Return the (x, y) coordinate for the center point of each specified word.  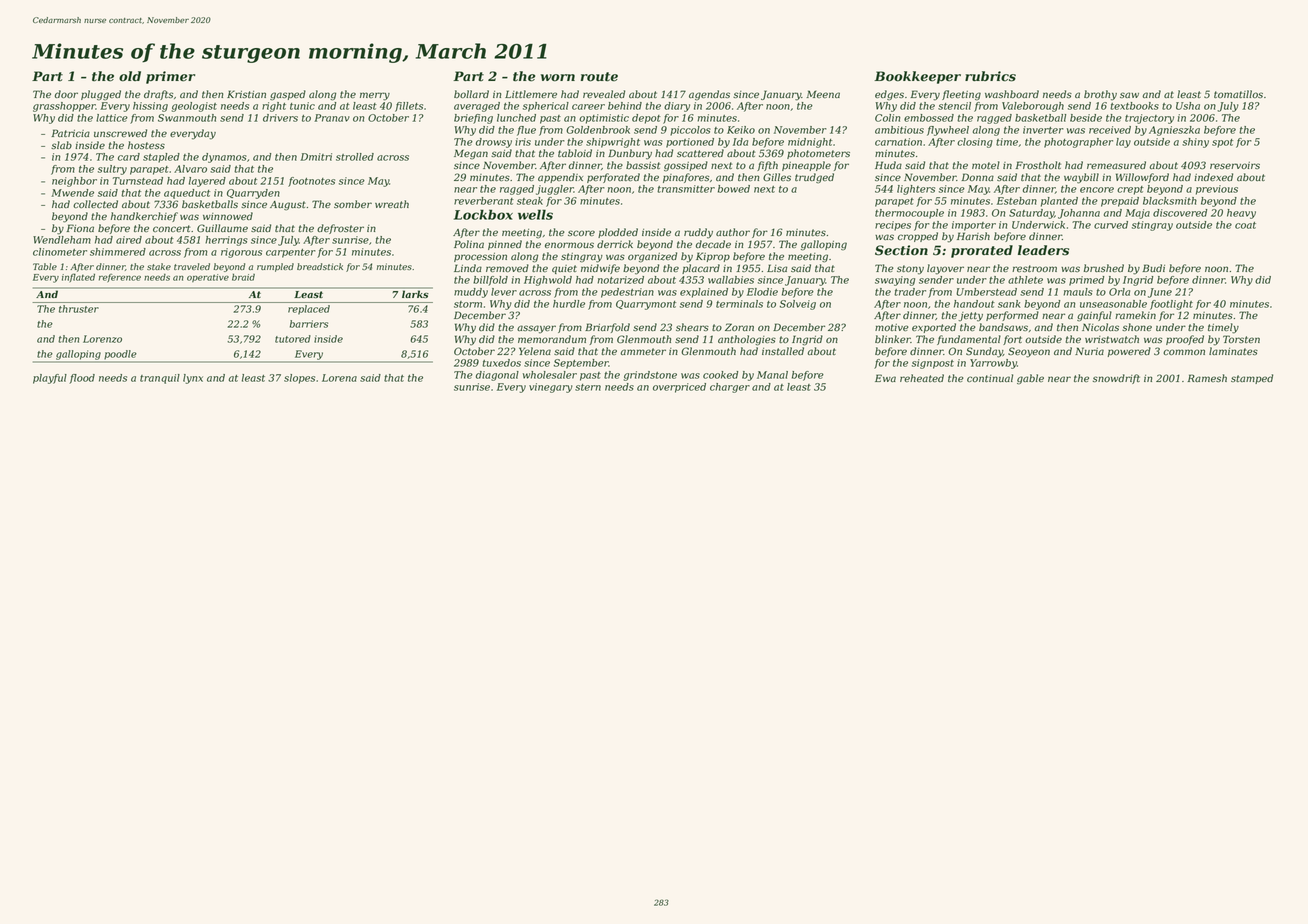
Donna (977, 177)
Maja (1137, 214)
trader (910, 292)
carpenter (291, 253)
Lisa (777, 268)
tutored (293, 339)
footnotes (311, 182)
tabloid (575, 153)
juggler (555, 190)
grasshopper (64, 107)
